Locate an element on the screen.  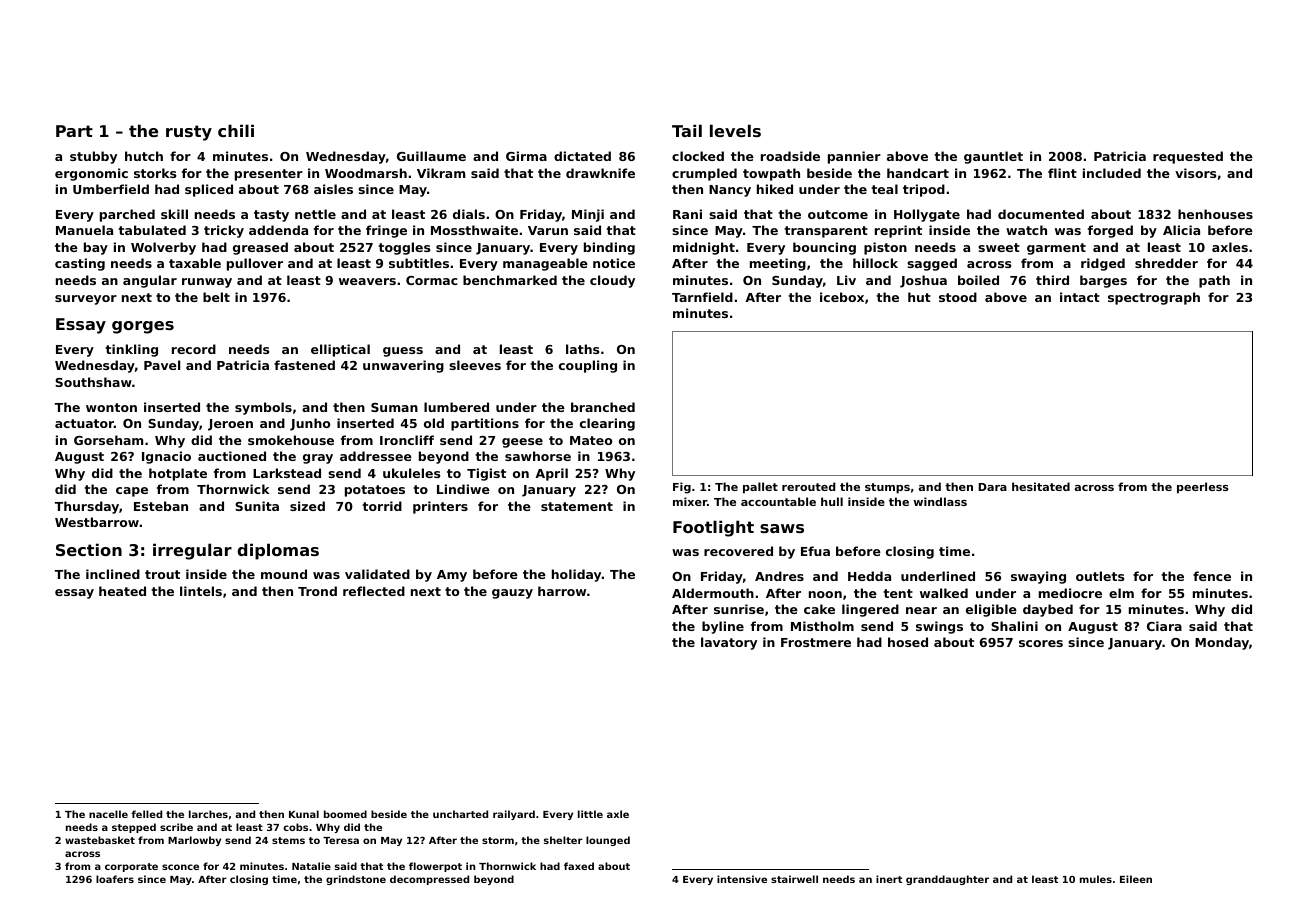
larches is located at coordinates (208, 814).
